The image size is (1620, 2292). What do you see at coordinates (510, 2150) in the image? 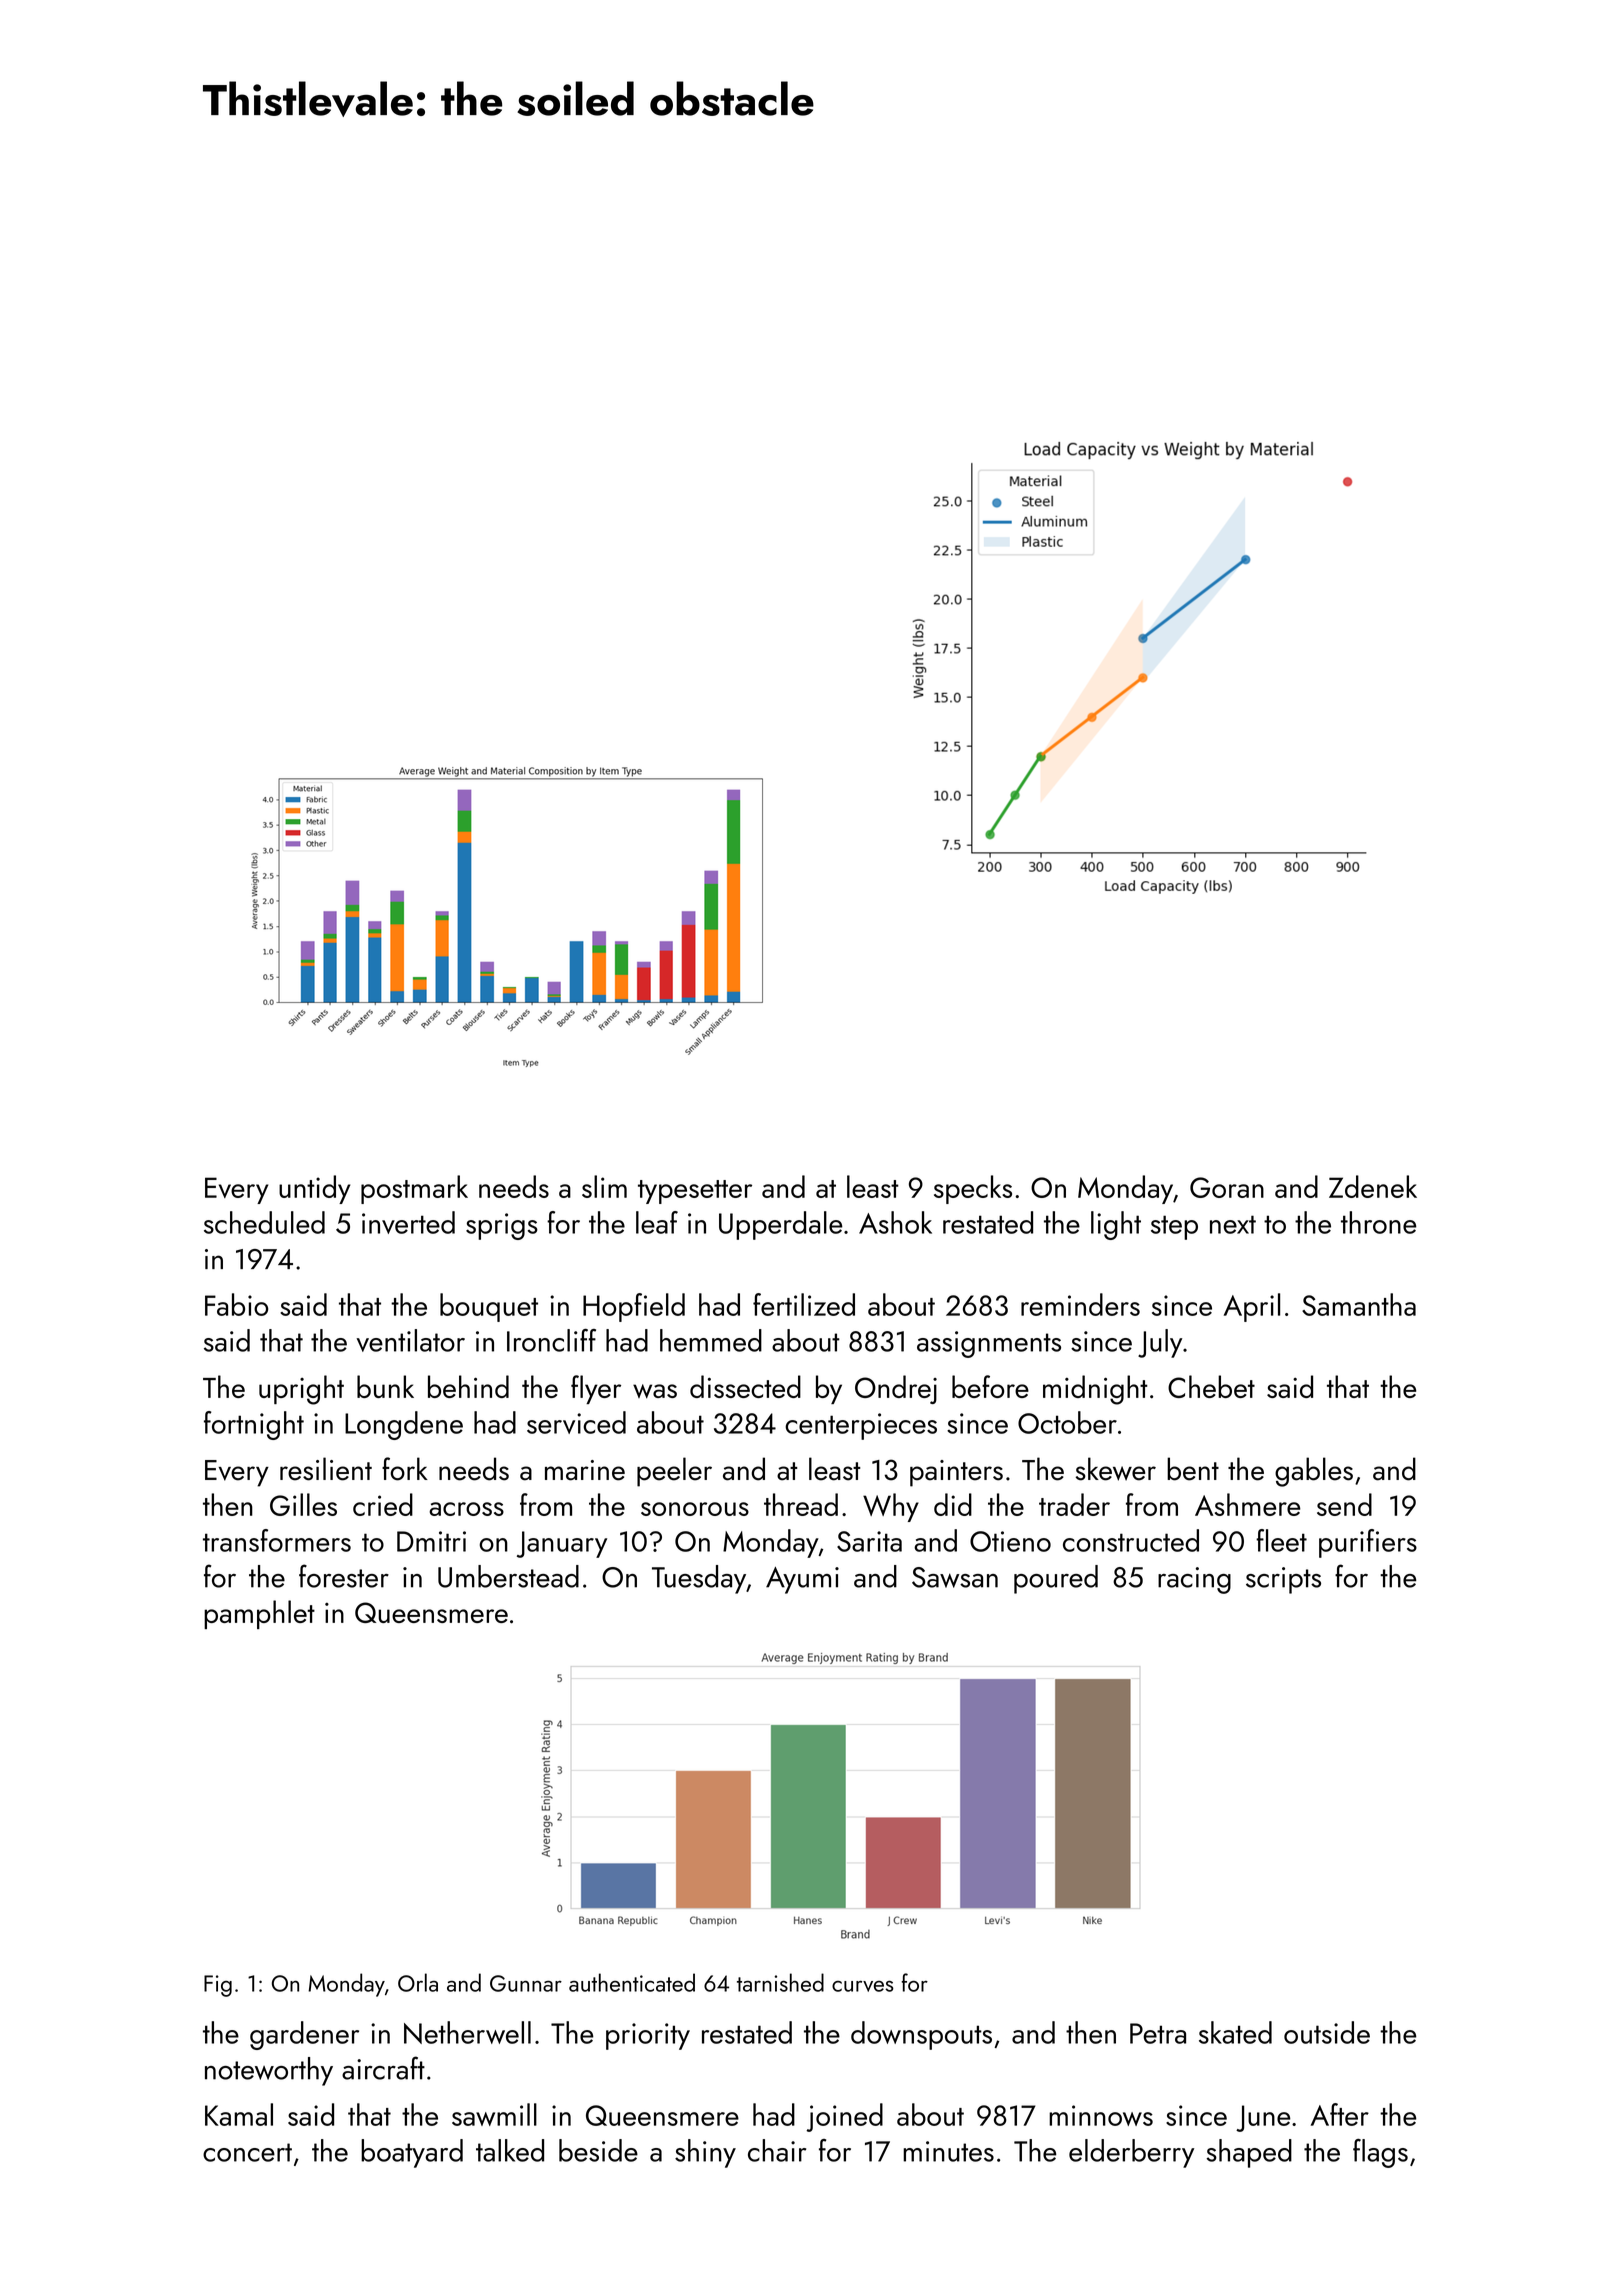
I see `talked` at bounding box center [510, 2150].
